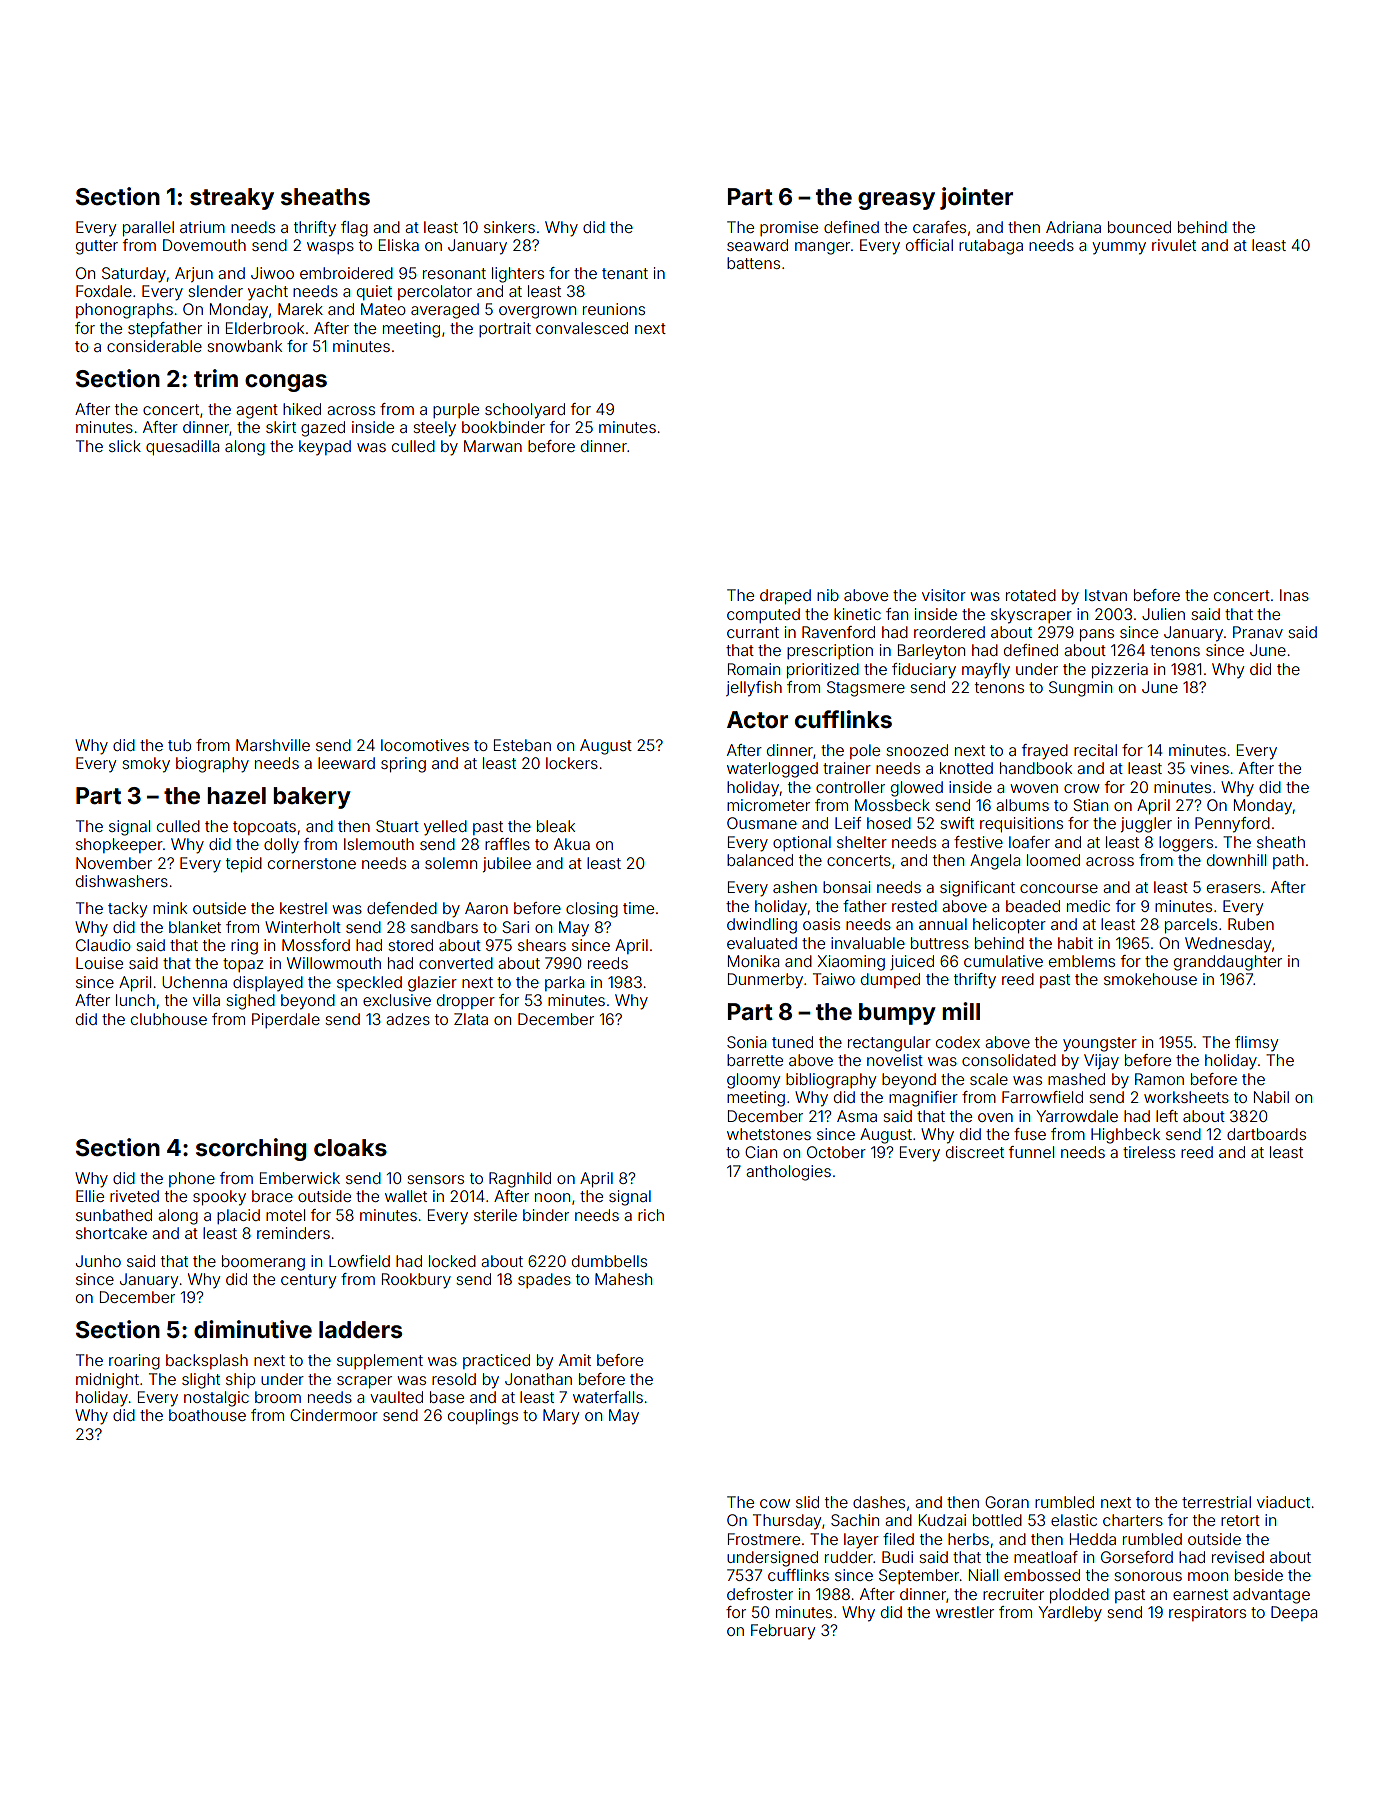 The width and height of the screenshot is (1395, 1806). What do you see at coordinates (1007, 1502) in the screenshot?
I see `Goran` at bounding box center [1007, 1502].
